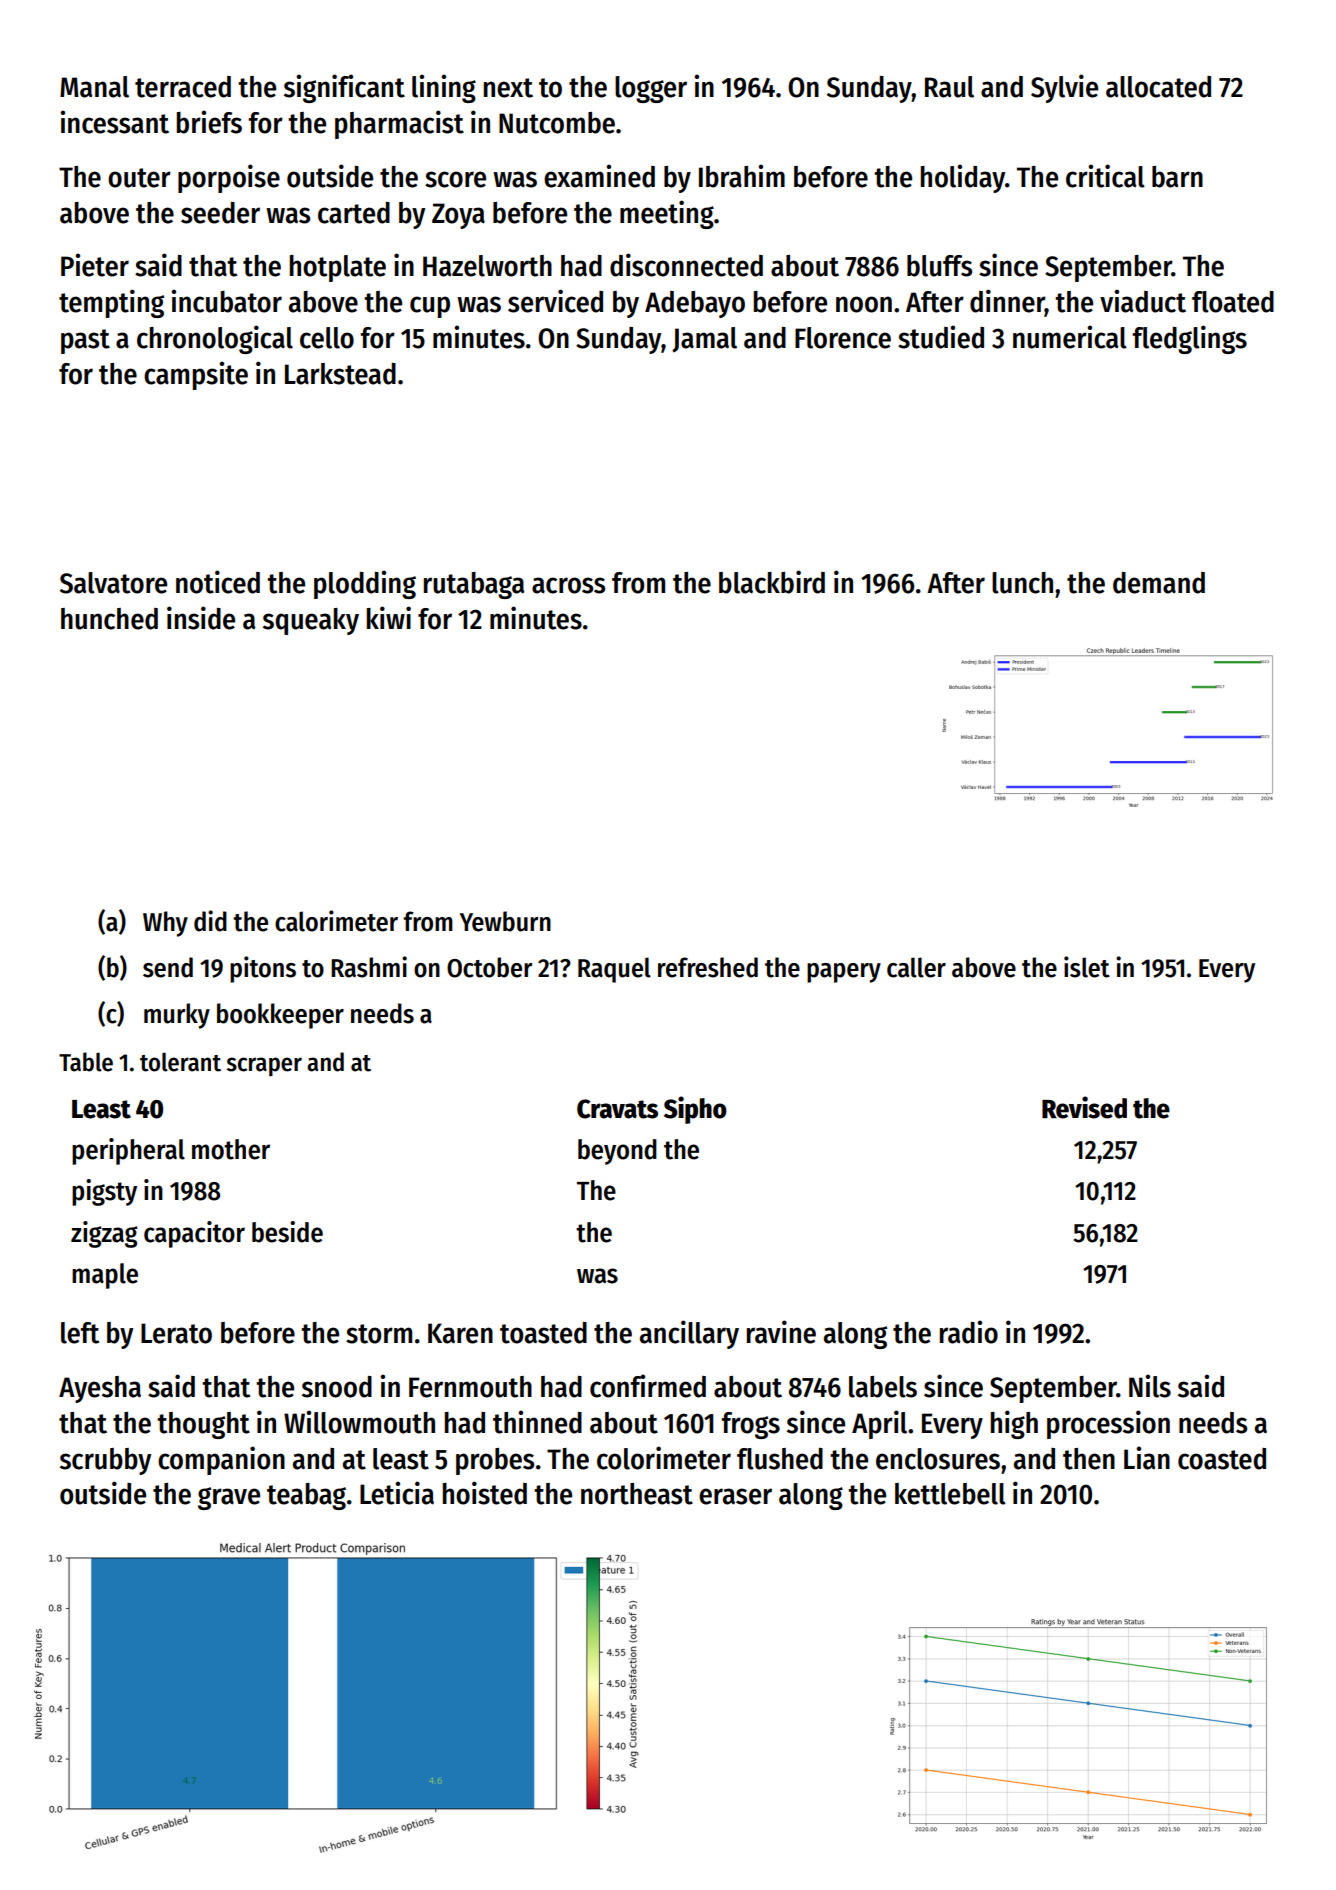  I want to click on Salvatore, so click(113, 583).
